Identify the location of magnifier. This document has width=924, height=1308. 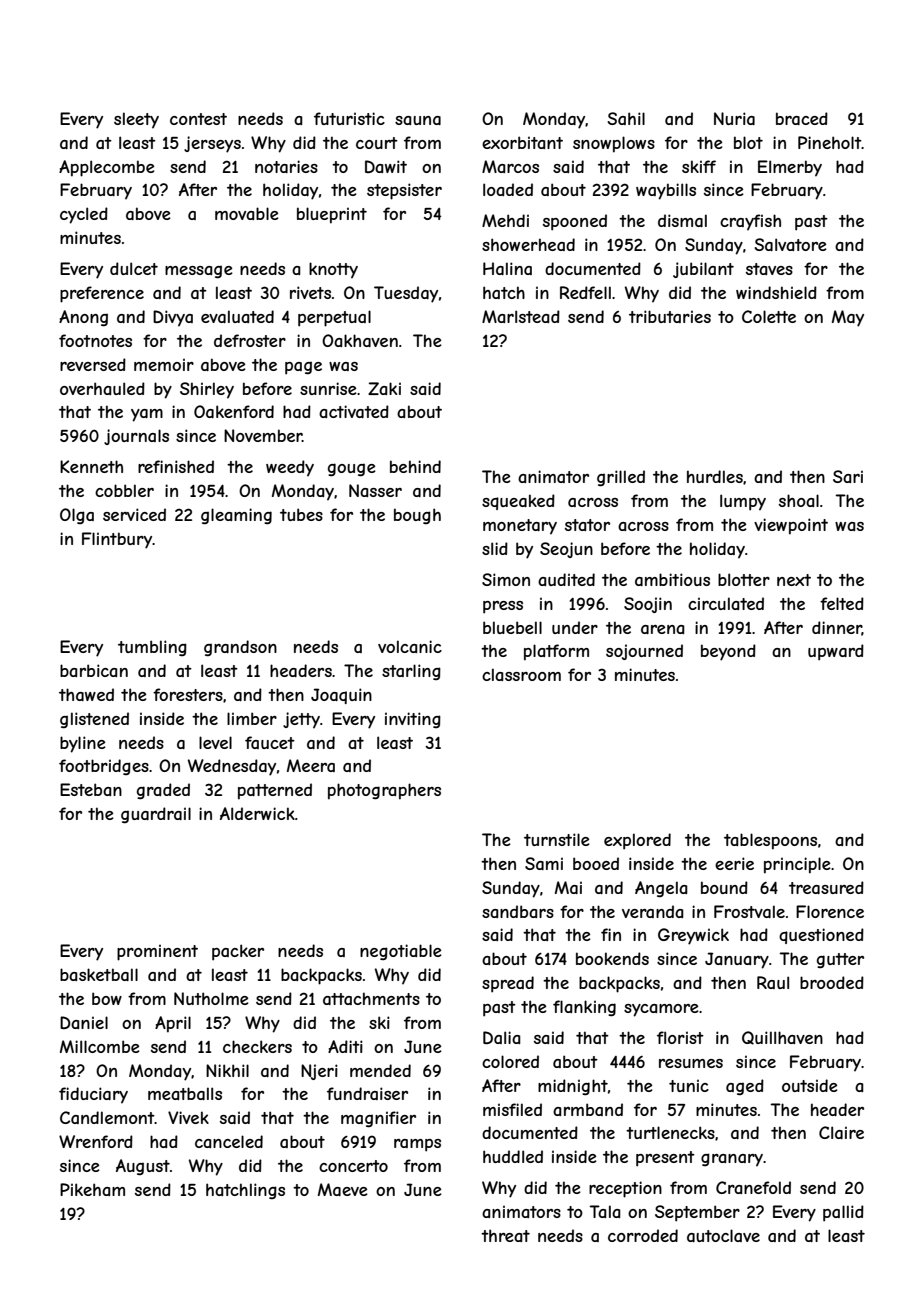
(378, 1119).
